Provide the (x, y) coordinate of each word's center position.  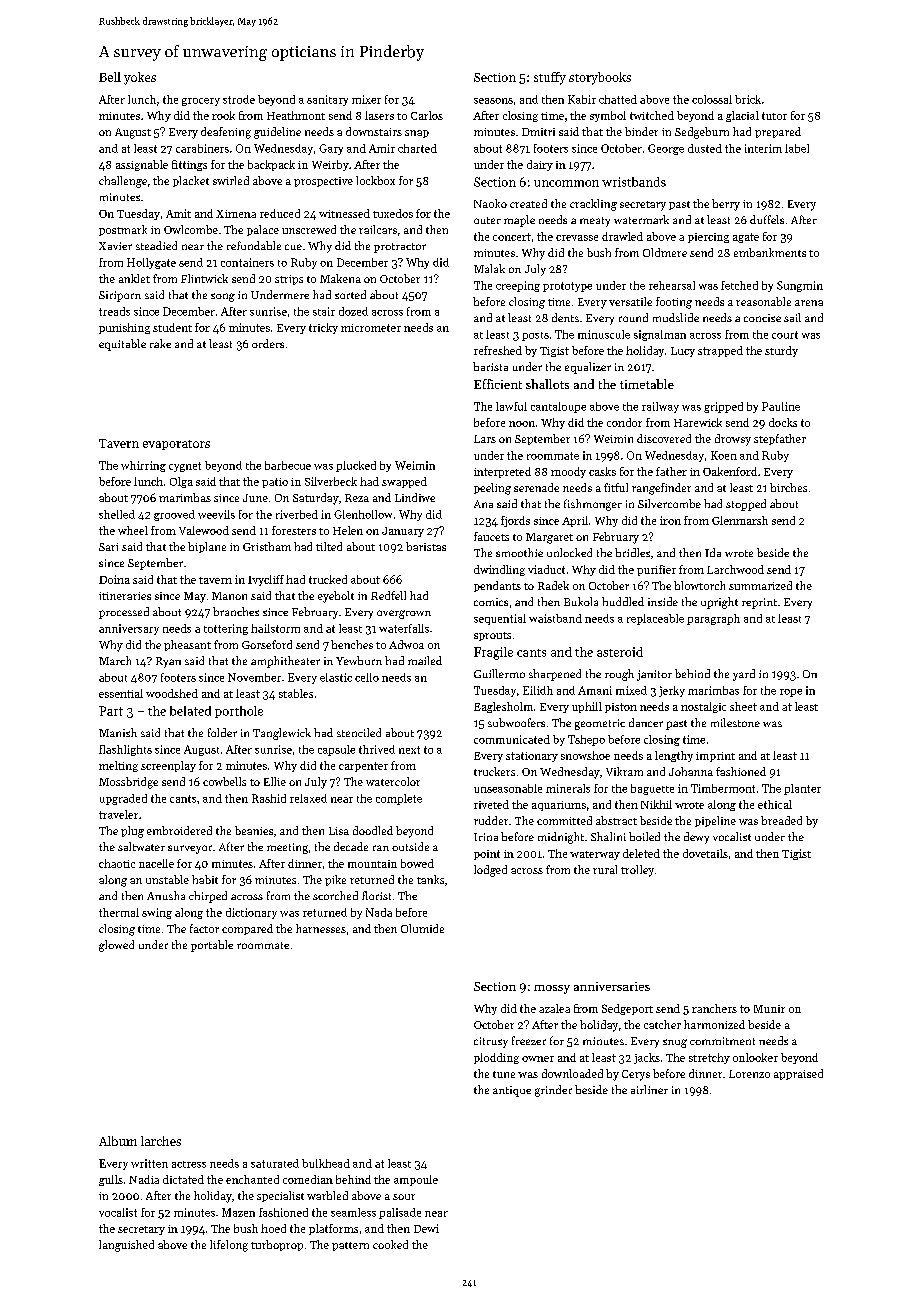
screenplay (168, 766)
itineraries (125, 596)
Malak (489, 268)
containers (247, 262)
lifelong (229, 1246)
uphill (587, 707)
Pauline (781, 406)
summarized (760, 585)
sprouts (492, 636)
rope (791, 693)
